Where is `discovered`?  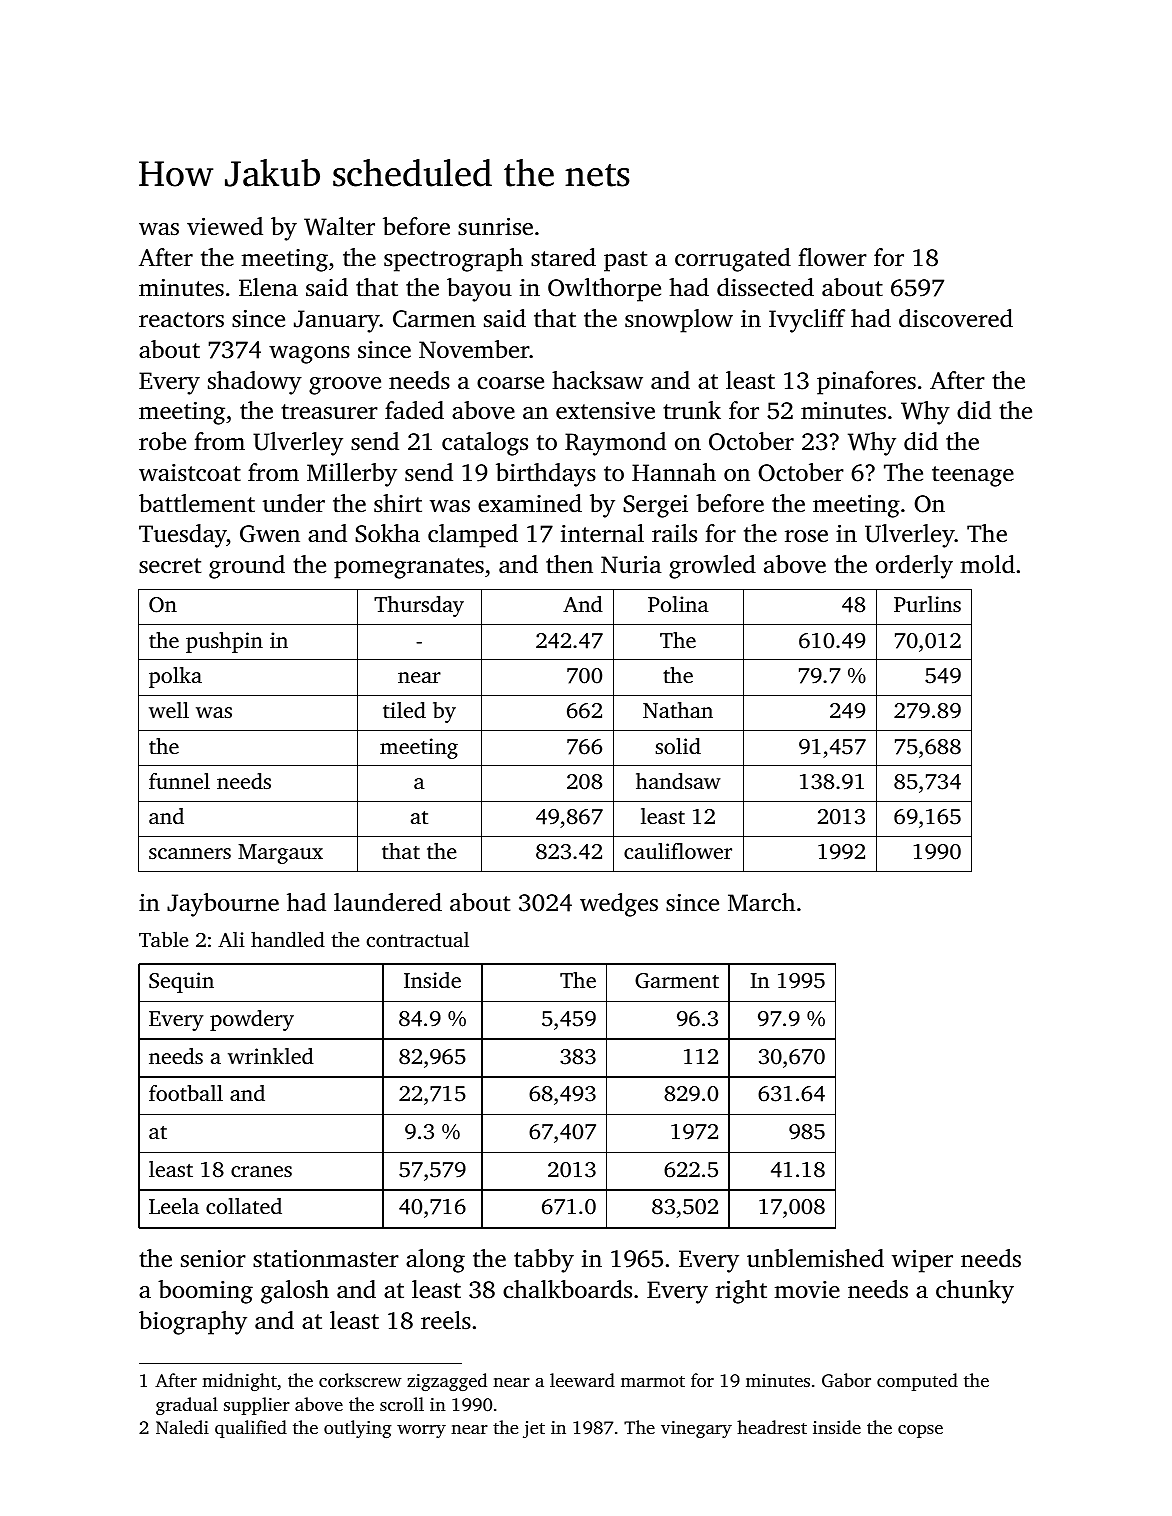 discovered is located at coordinates (956, 318).
